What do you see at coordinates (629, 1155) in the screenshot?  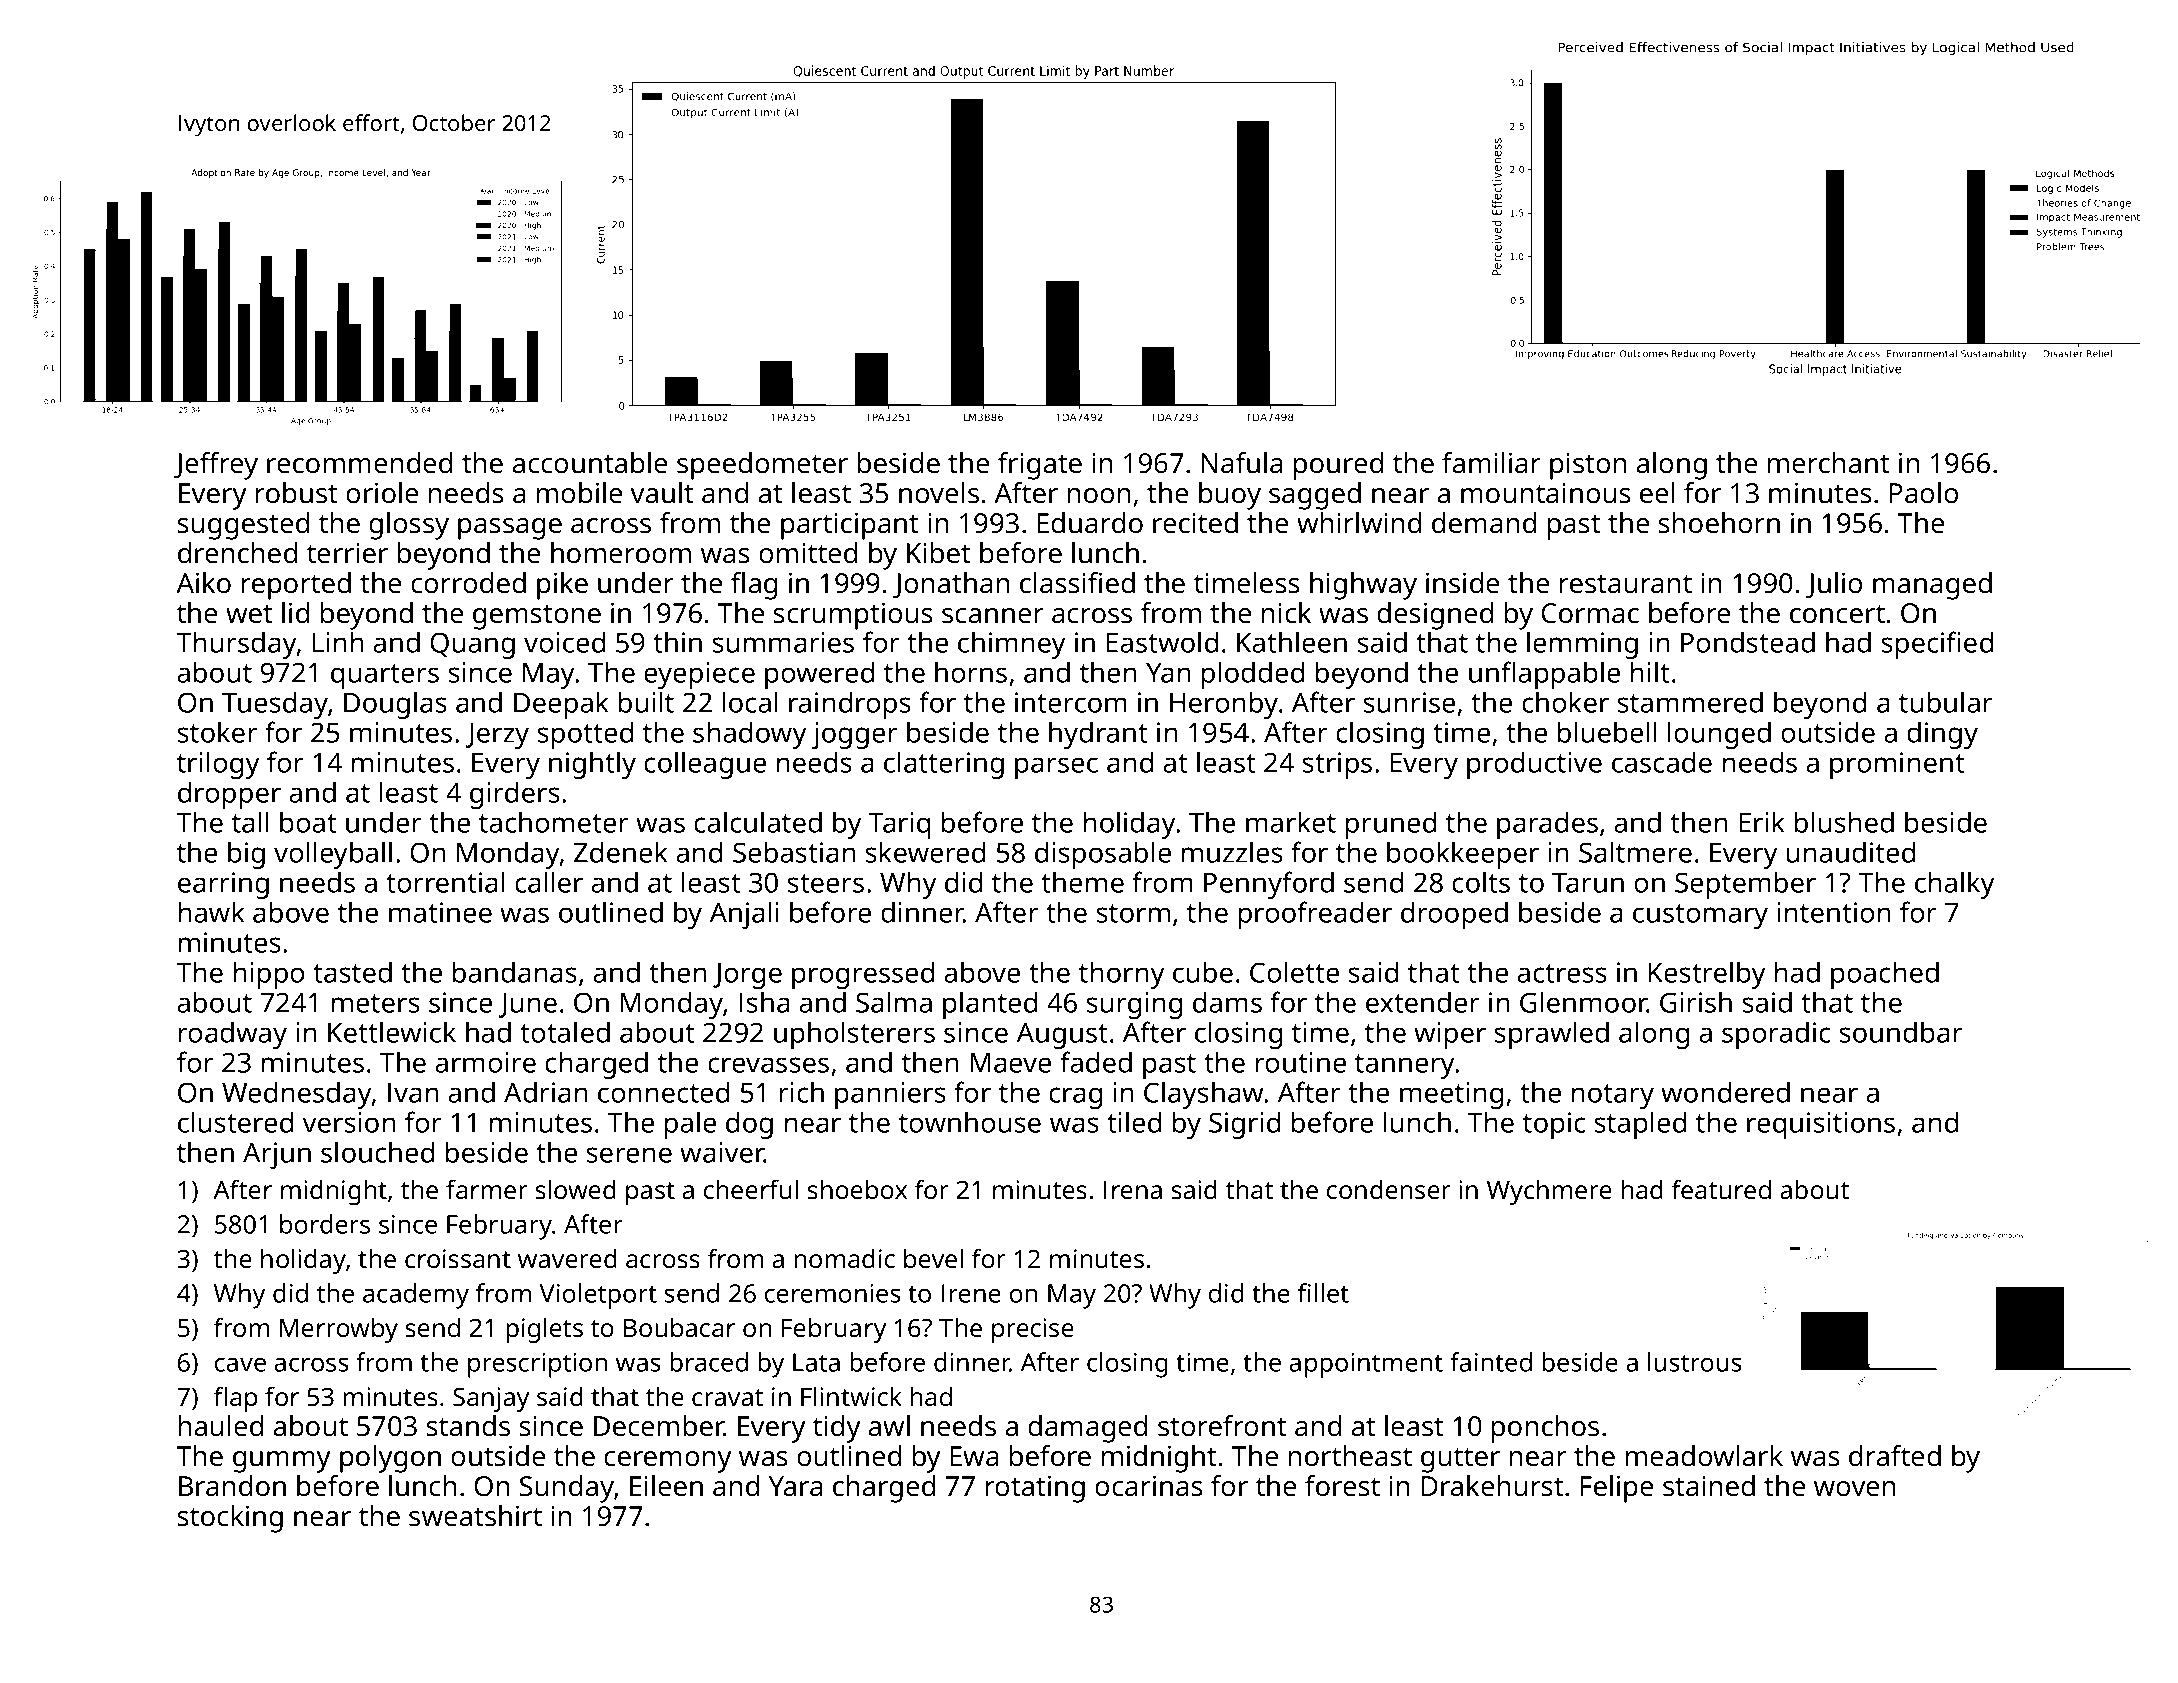 I see `serene` at bounding box center [629, 1155].
